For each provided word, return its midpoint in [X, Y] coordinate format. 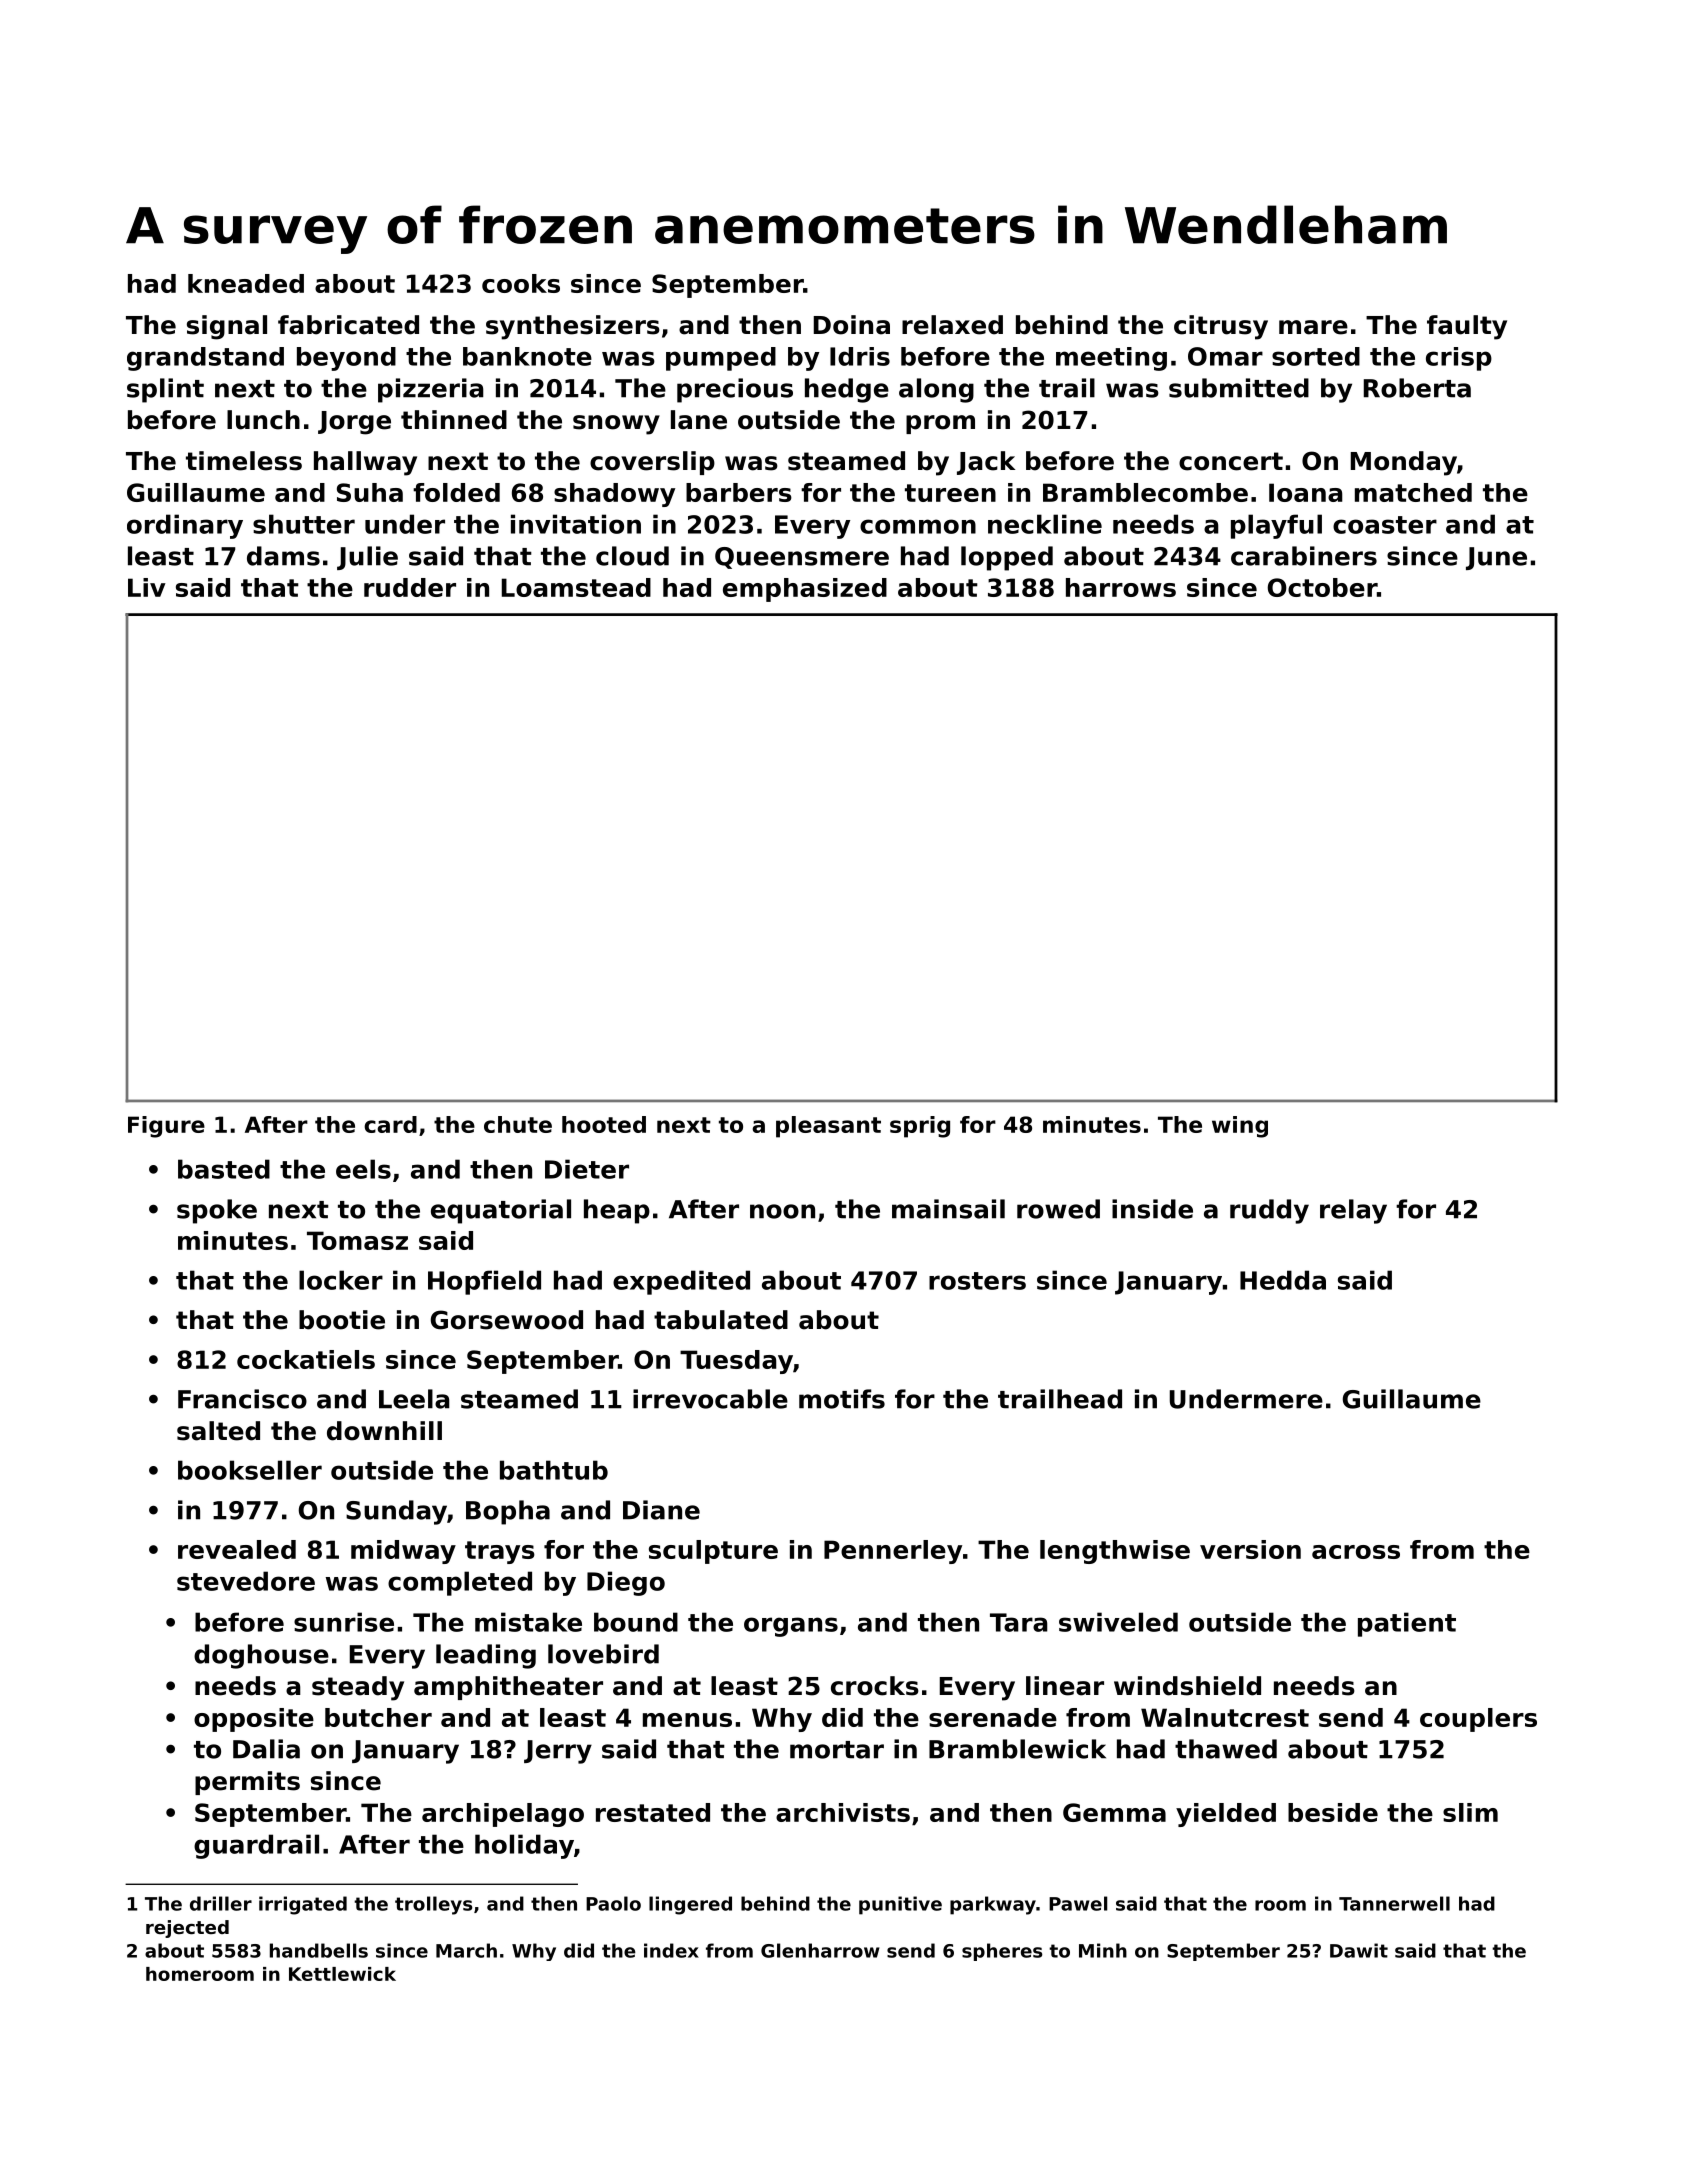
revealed [237, 1549]
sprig [920, 1127]
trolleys [433, 1905]
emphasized [805, 590]
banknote [527, 356]
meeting [1111, 359]
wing [1240, 1127]
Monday [1404, 463]
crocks [875, 1686]
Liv [147, 587]
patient [1407, 1624]
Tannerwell [1394, 1903]
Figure [166, 1127]
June [1496, 558]
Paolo [613, 1903]
